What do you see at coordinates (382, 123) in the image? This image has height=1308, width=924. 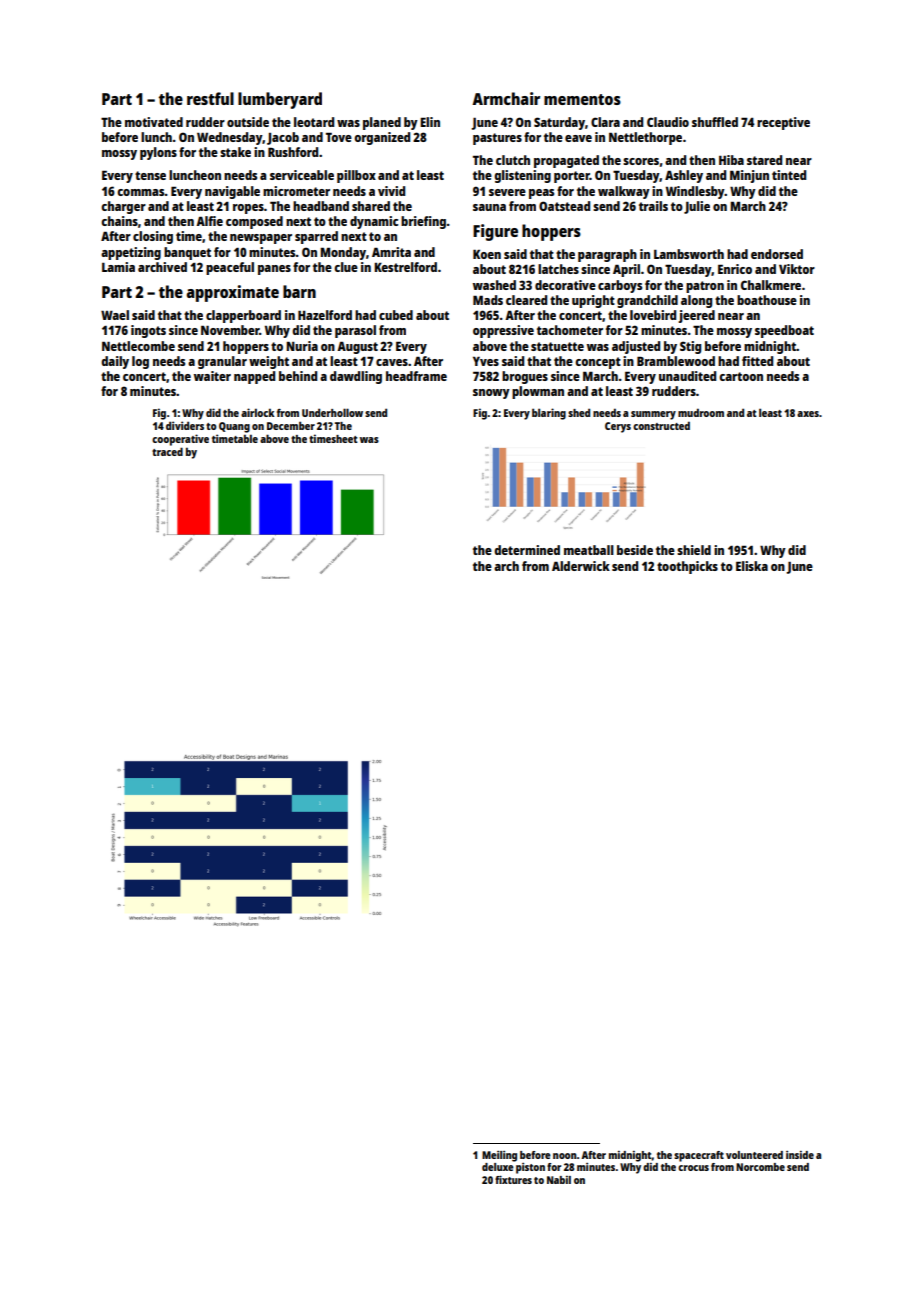 I see `planed` at bounding box center [382, 123].
